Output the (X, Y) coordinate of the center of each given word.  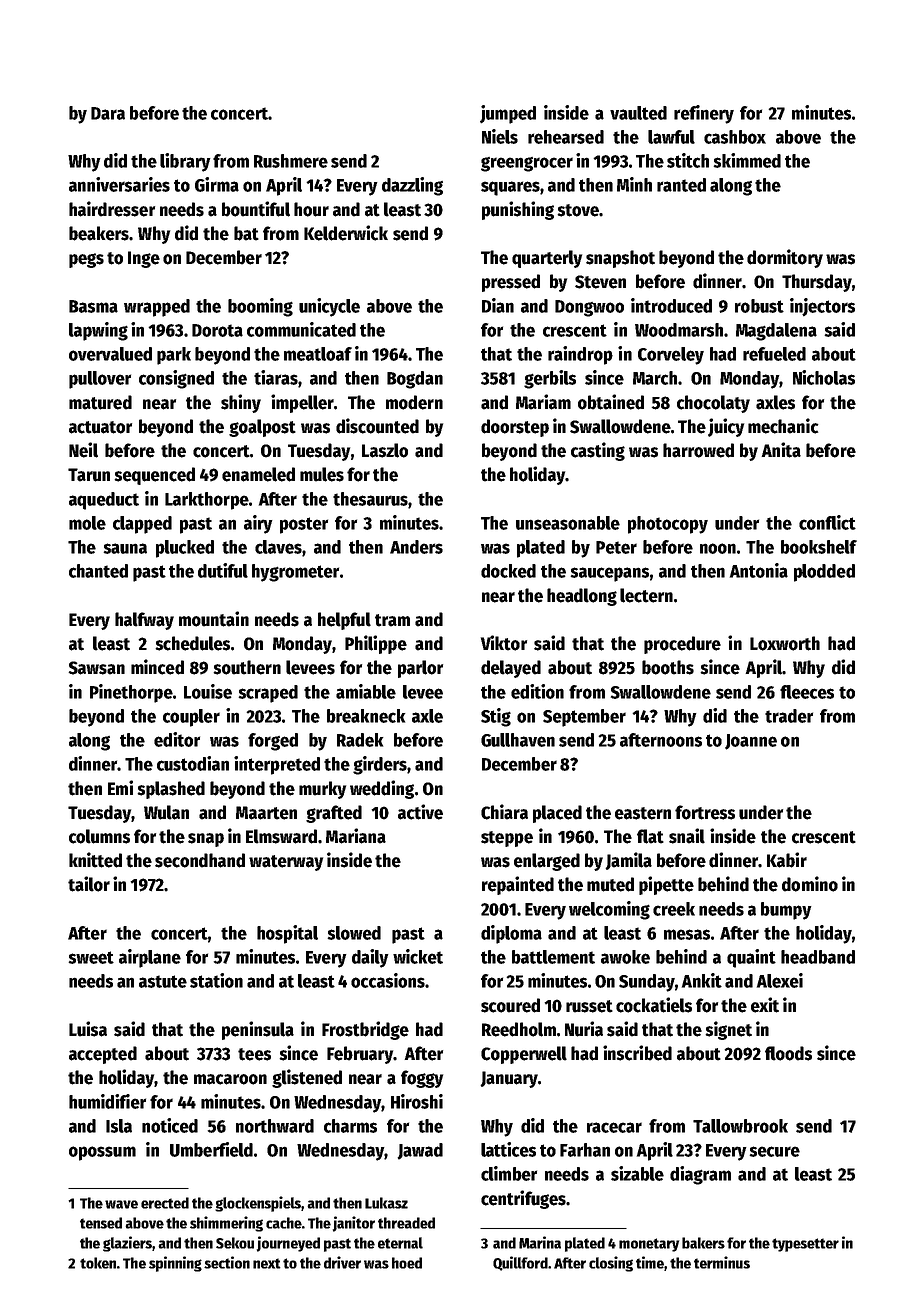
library (185, 162)
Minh (634, 184)
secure (774, 1151)
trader (789, 716)
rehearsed (566, 137)
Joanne (751, 742)
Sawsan (96, 668)
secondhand (200, 860)
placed (557, 814)
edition (537, 691)
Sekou (235, 1243)
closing (611, 1264)
